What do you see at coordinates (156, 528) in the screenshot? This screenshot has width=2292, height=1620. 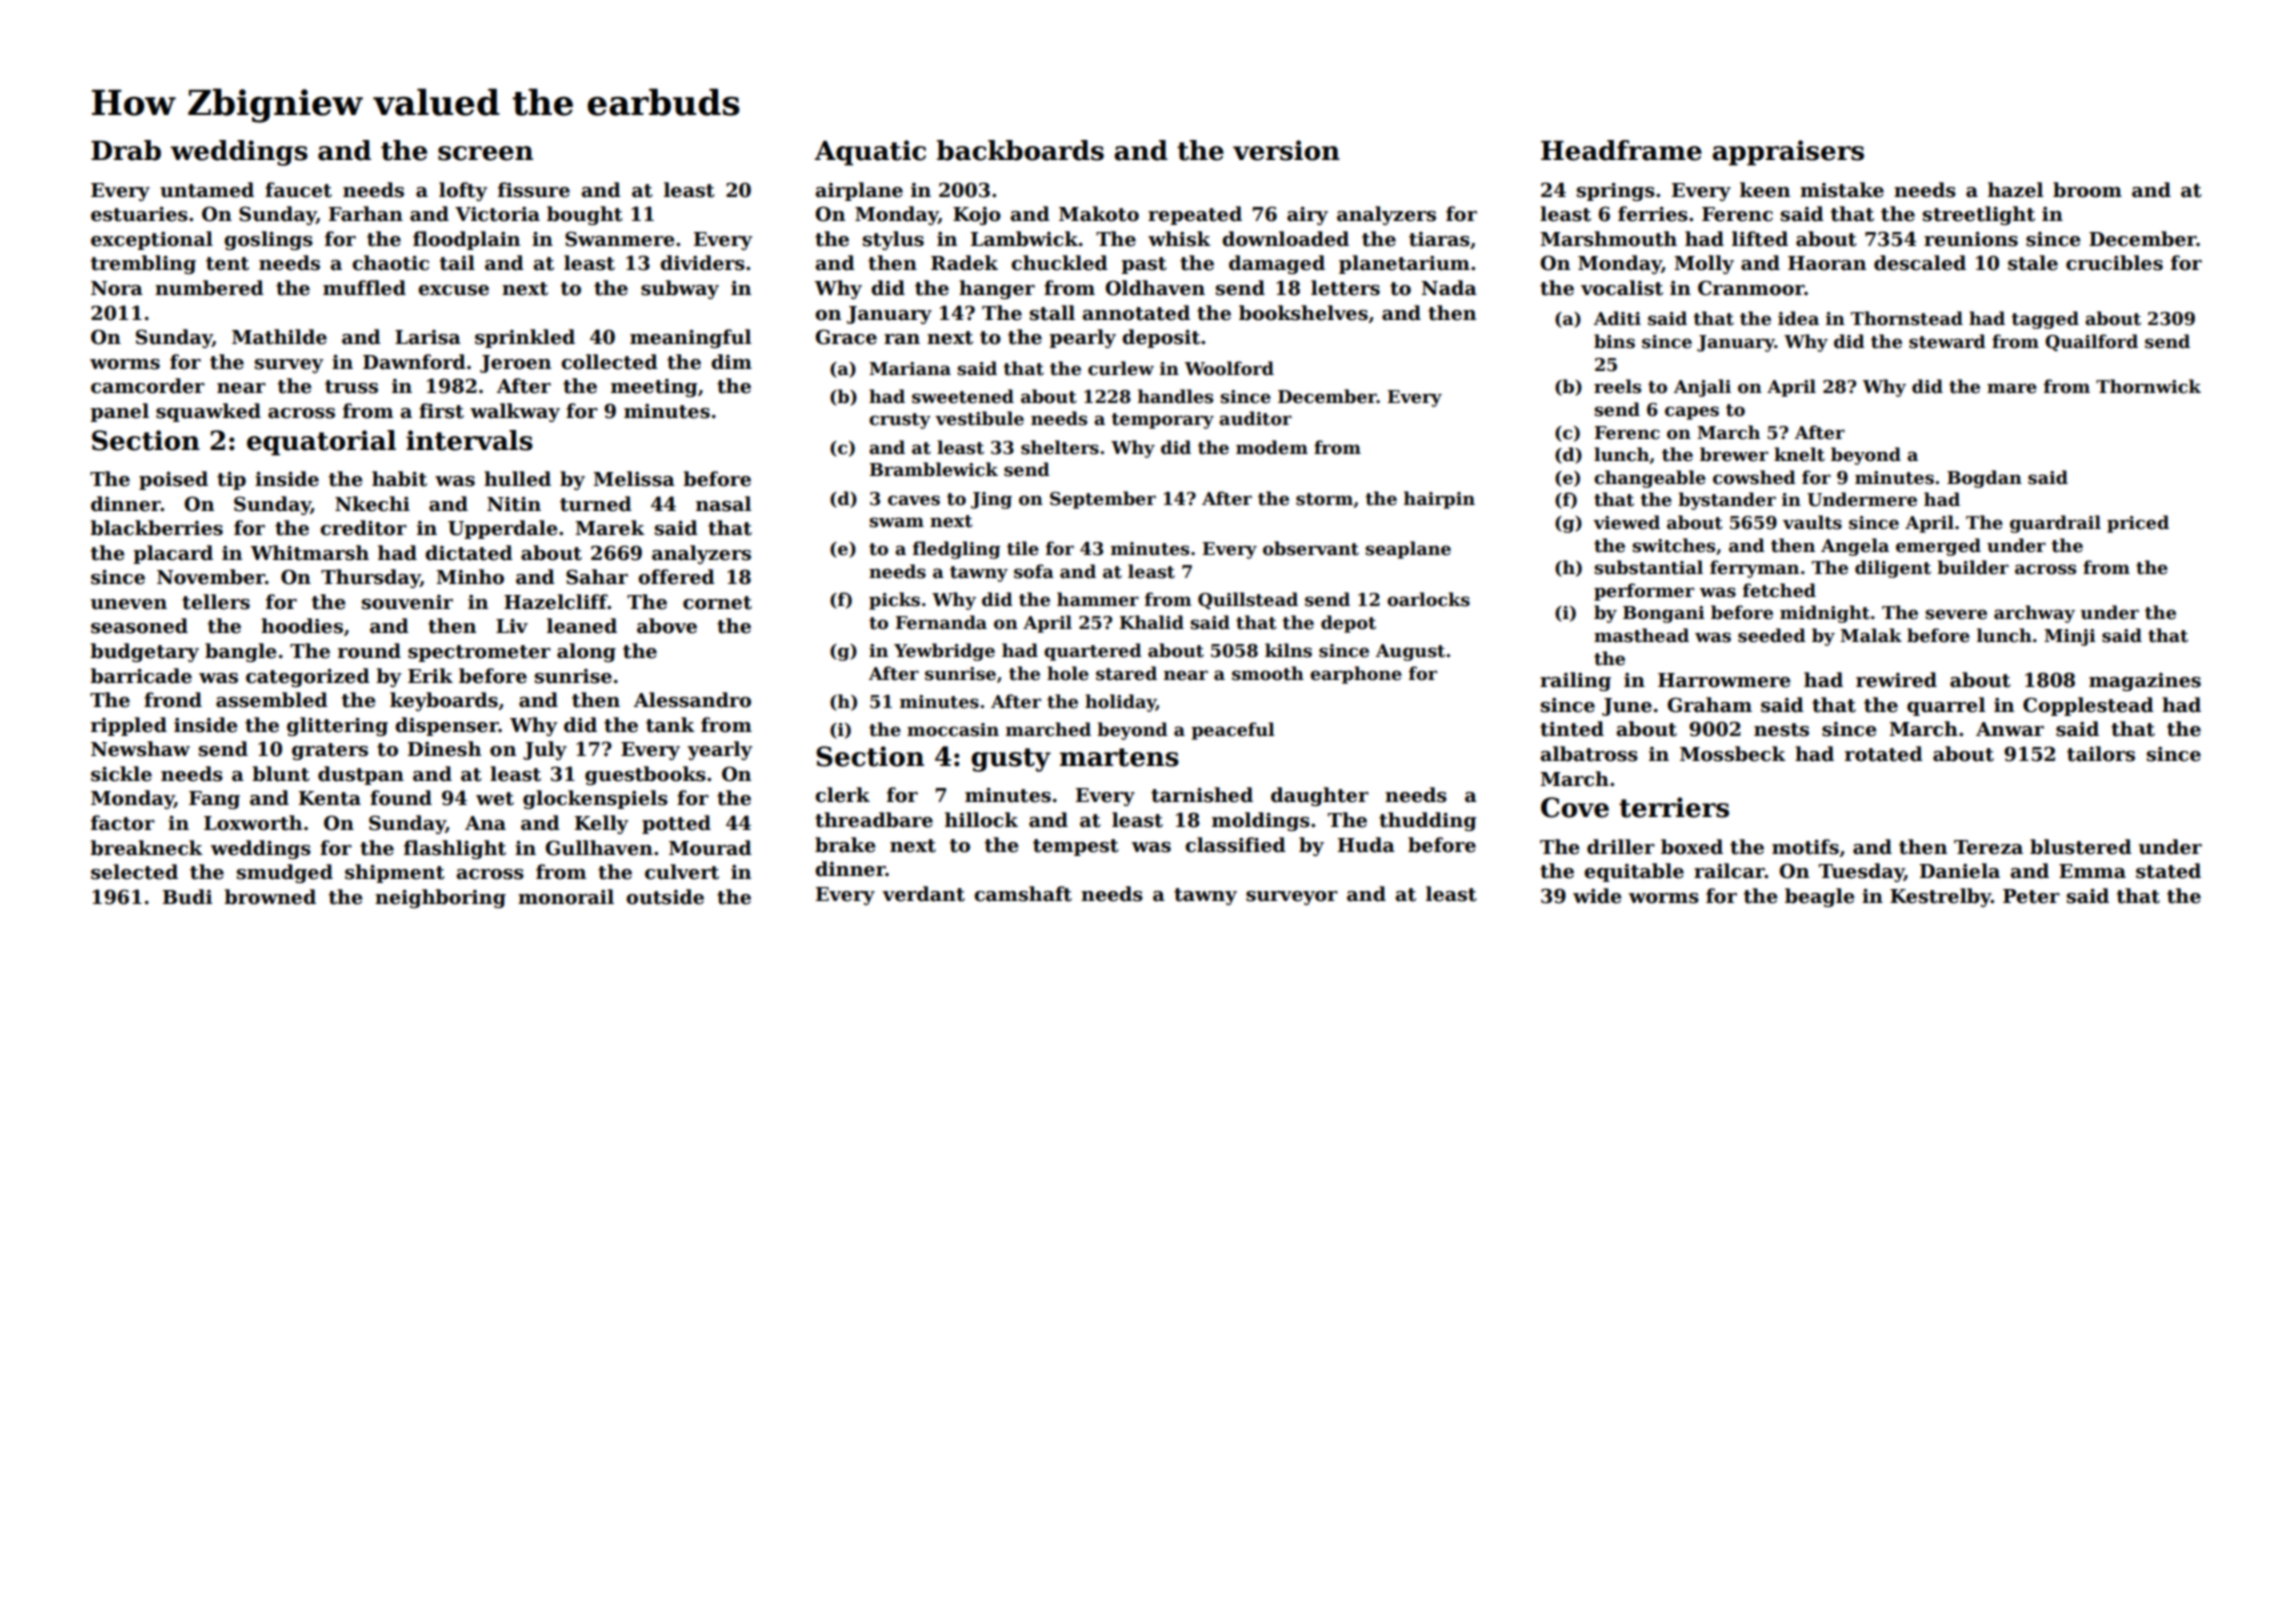 I see `blackberries` at bounding box center [156, 528].
